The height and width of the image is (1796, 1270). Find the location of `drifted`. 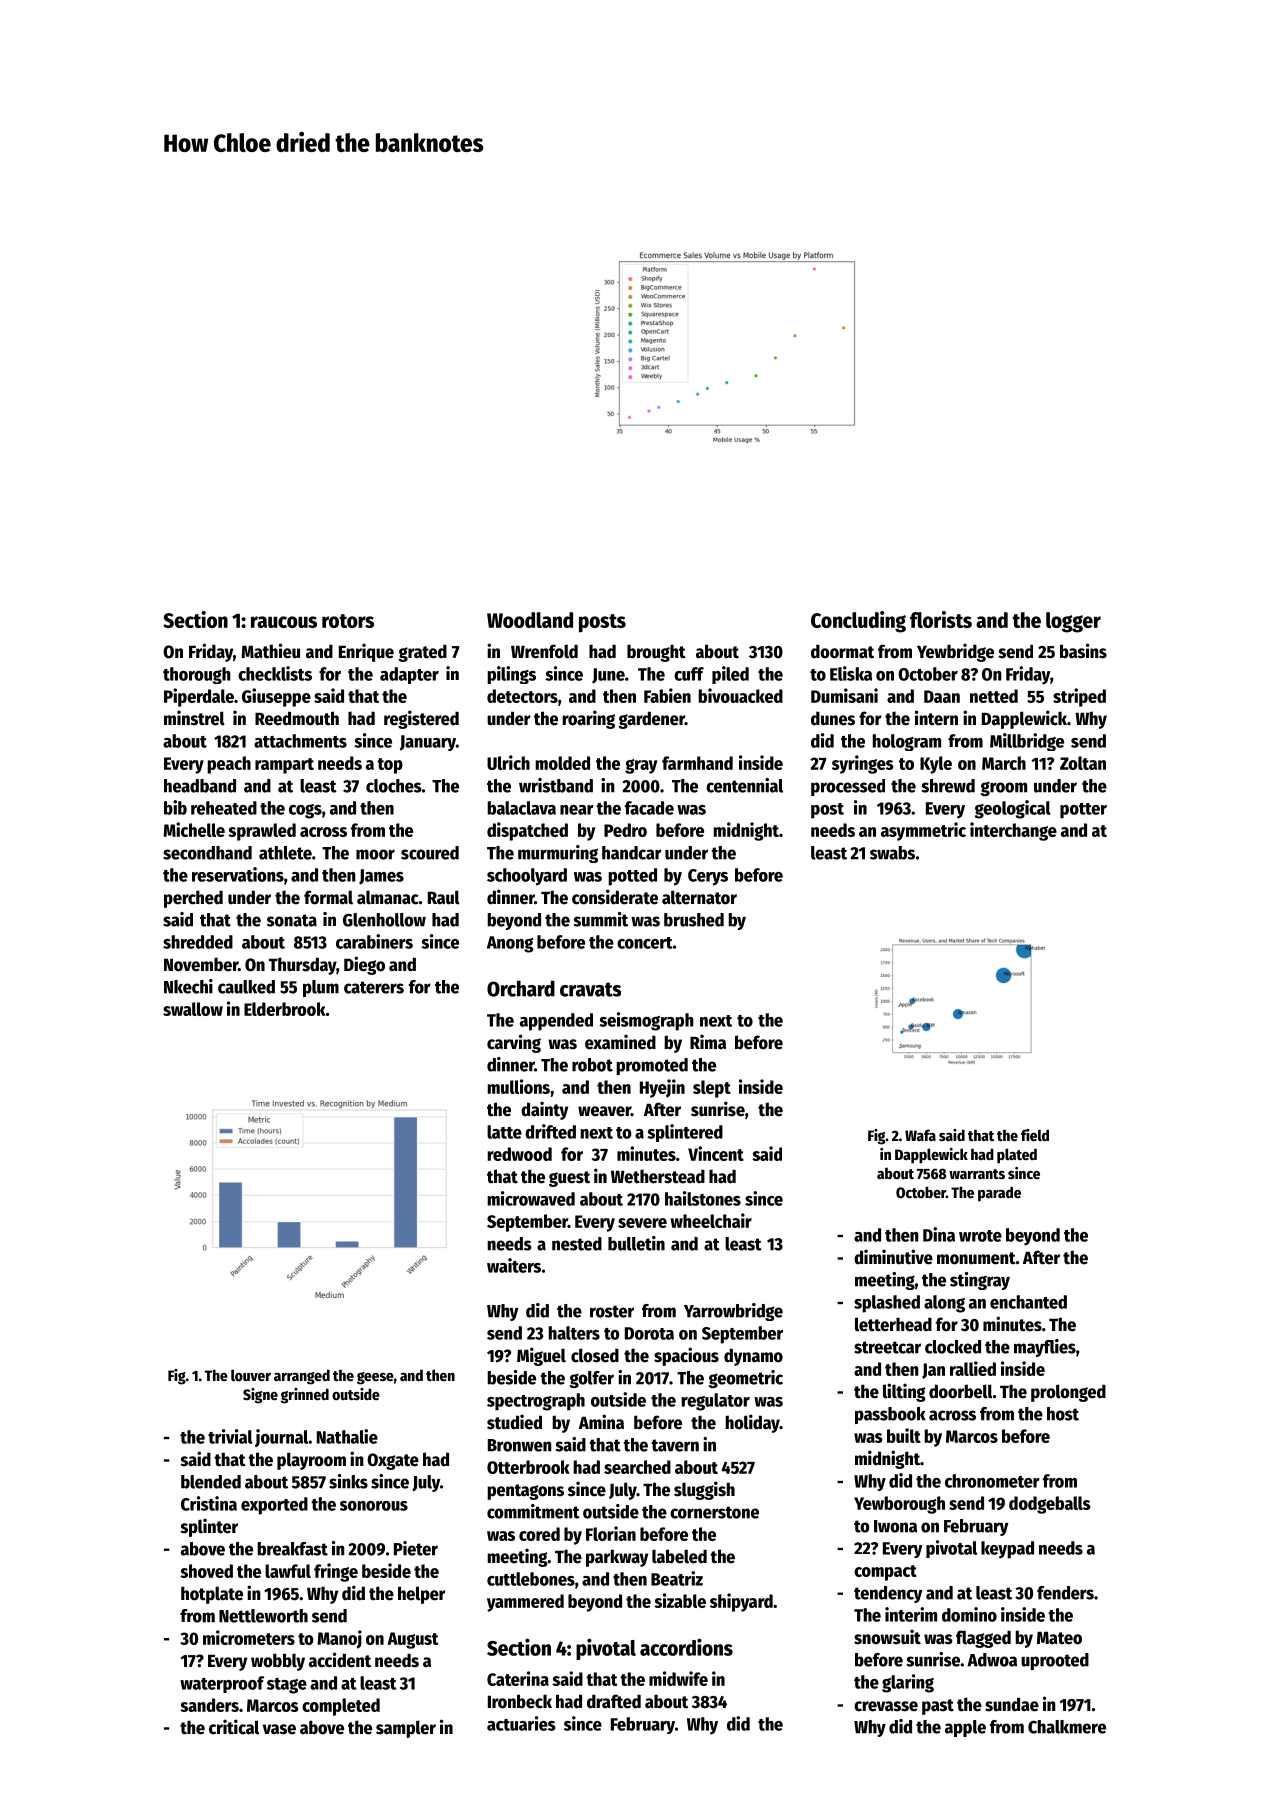

drifted is located at coordinates (550, 1131).
